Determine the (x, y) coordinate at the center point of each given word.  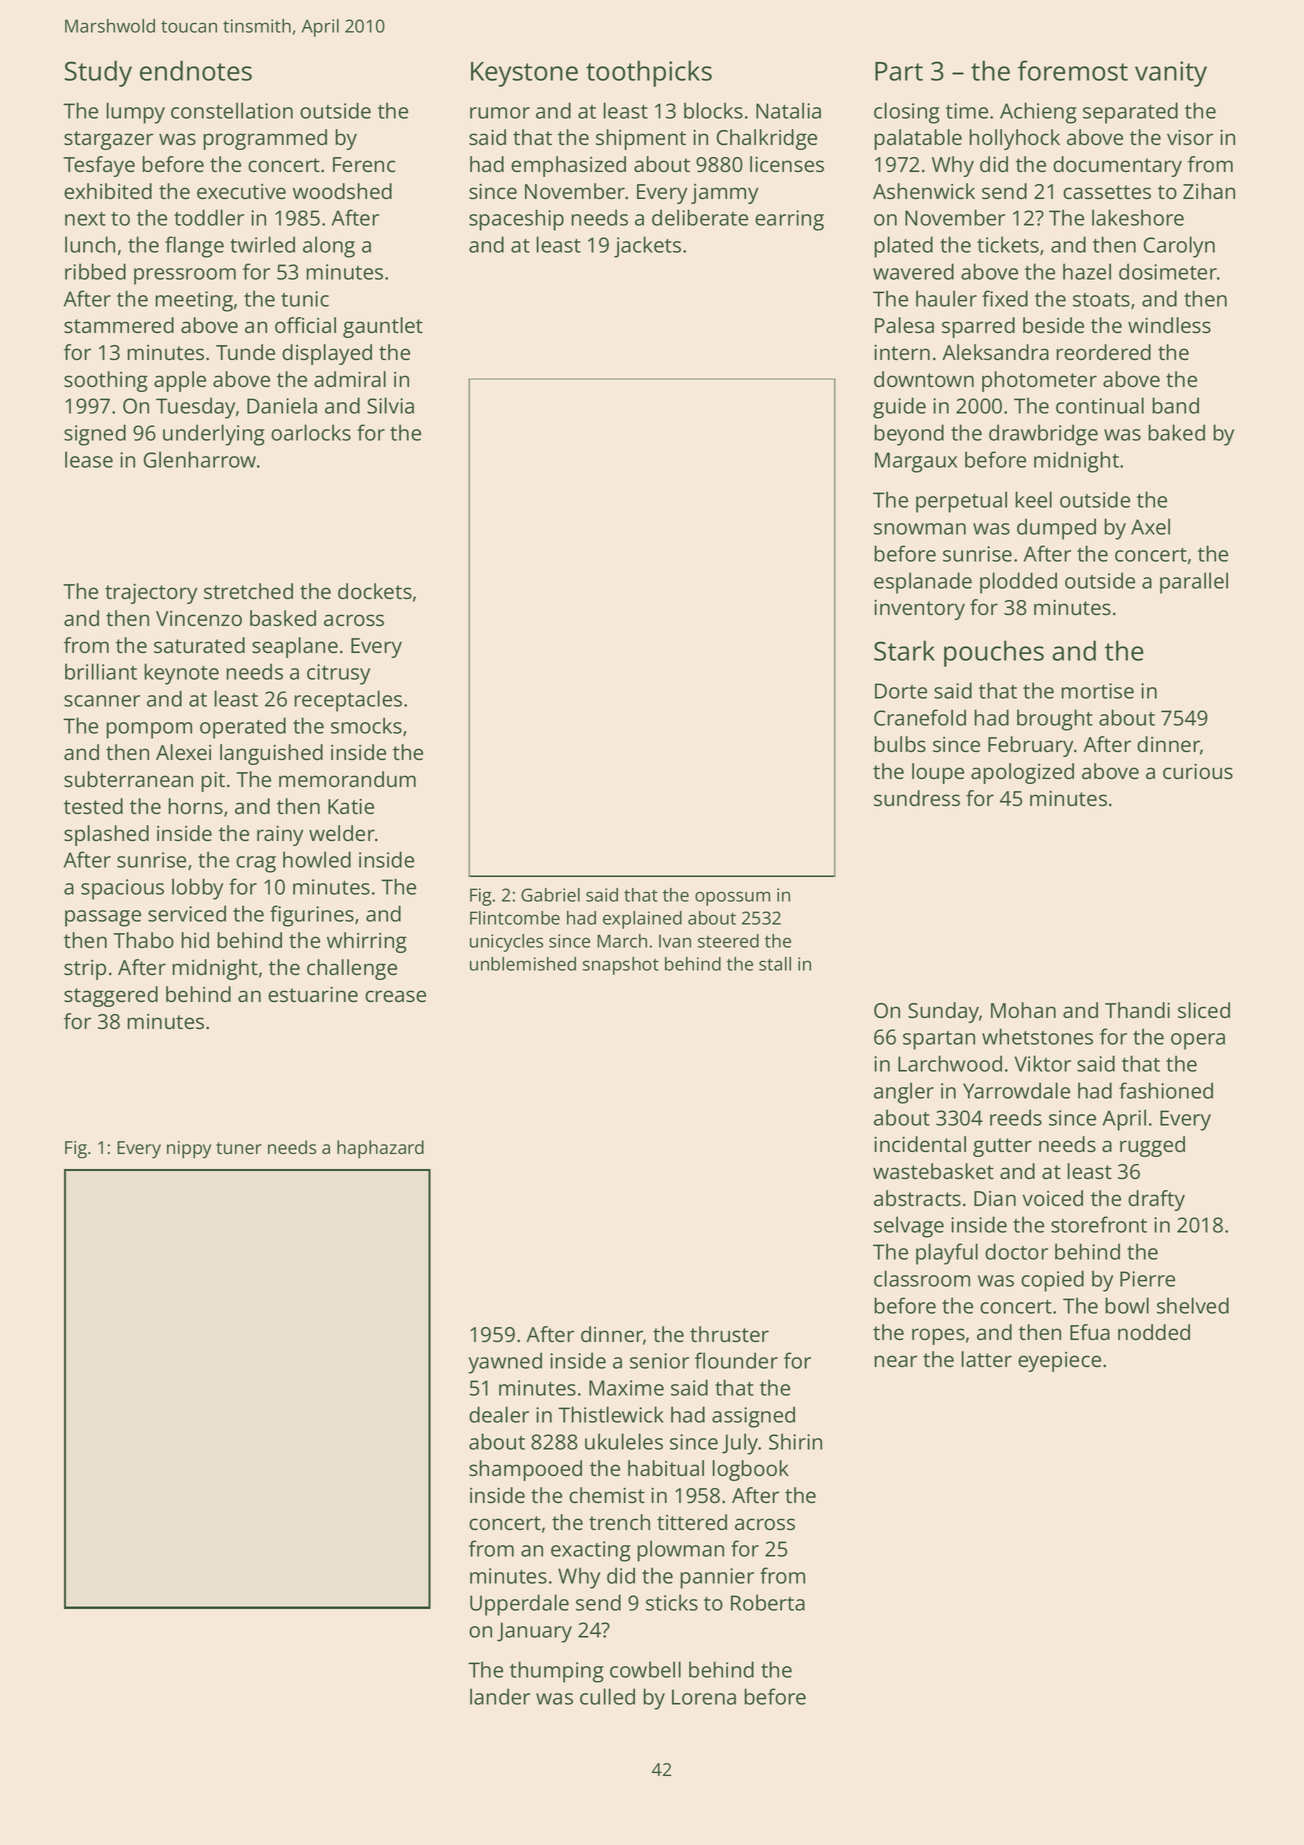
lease (89, 459)
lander (500, 1696)
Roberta (768, 1602)
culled (607, 1696)
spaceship (516, 220)
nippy (189, 1150)
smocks (366, 725)
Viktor (1043, 1063)
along (329, 247)
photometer (1039, 381)
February (1030, 746)
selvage (909, 1227)
